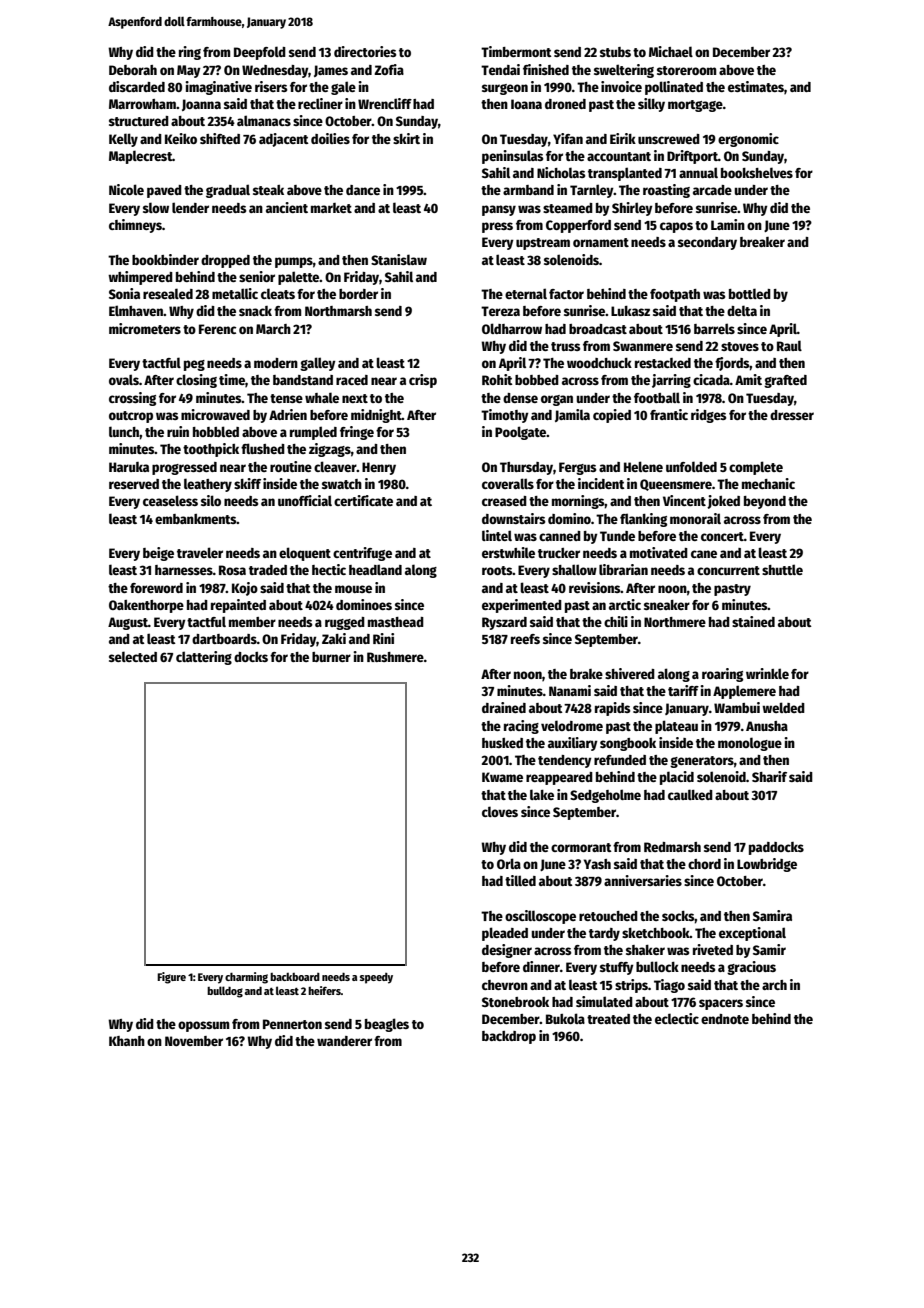 This screenshot has width=924, height=1308. I want to click on beyond, so click(765, 502).
